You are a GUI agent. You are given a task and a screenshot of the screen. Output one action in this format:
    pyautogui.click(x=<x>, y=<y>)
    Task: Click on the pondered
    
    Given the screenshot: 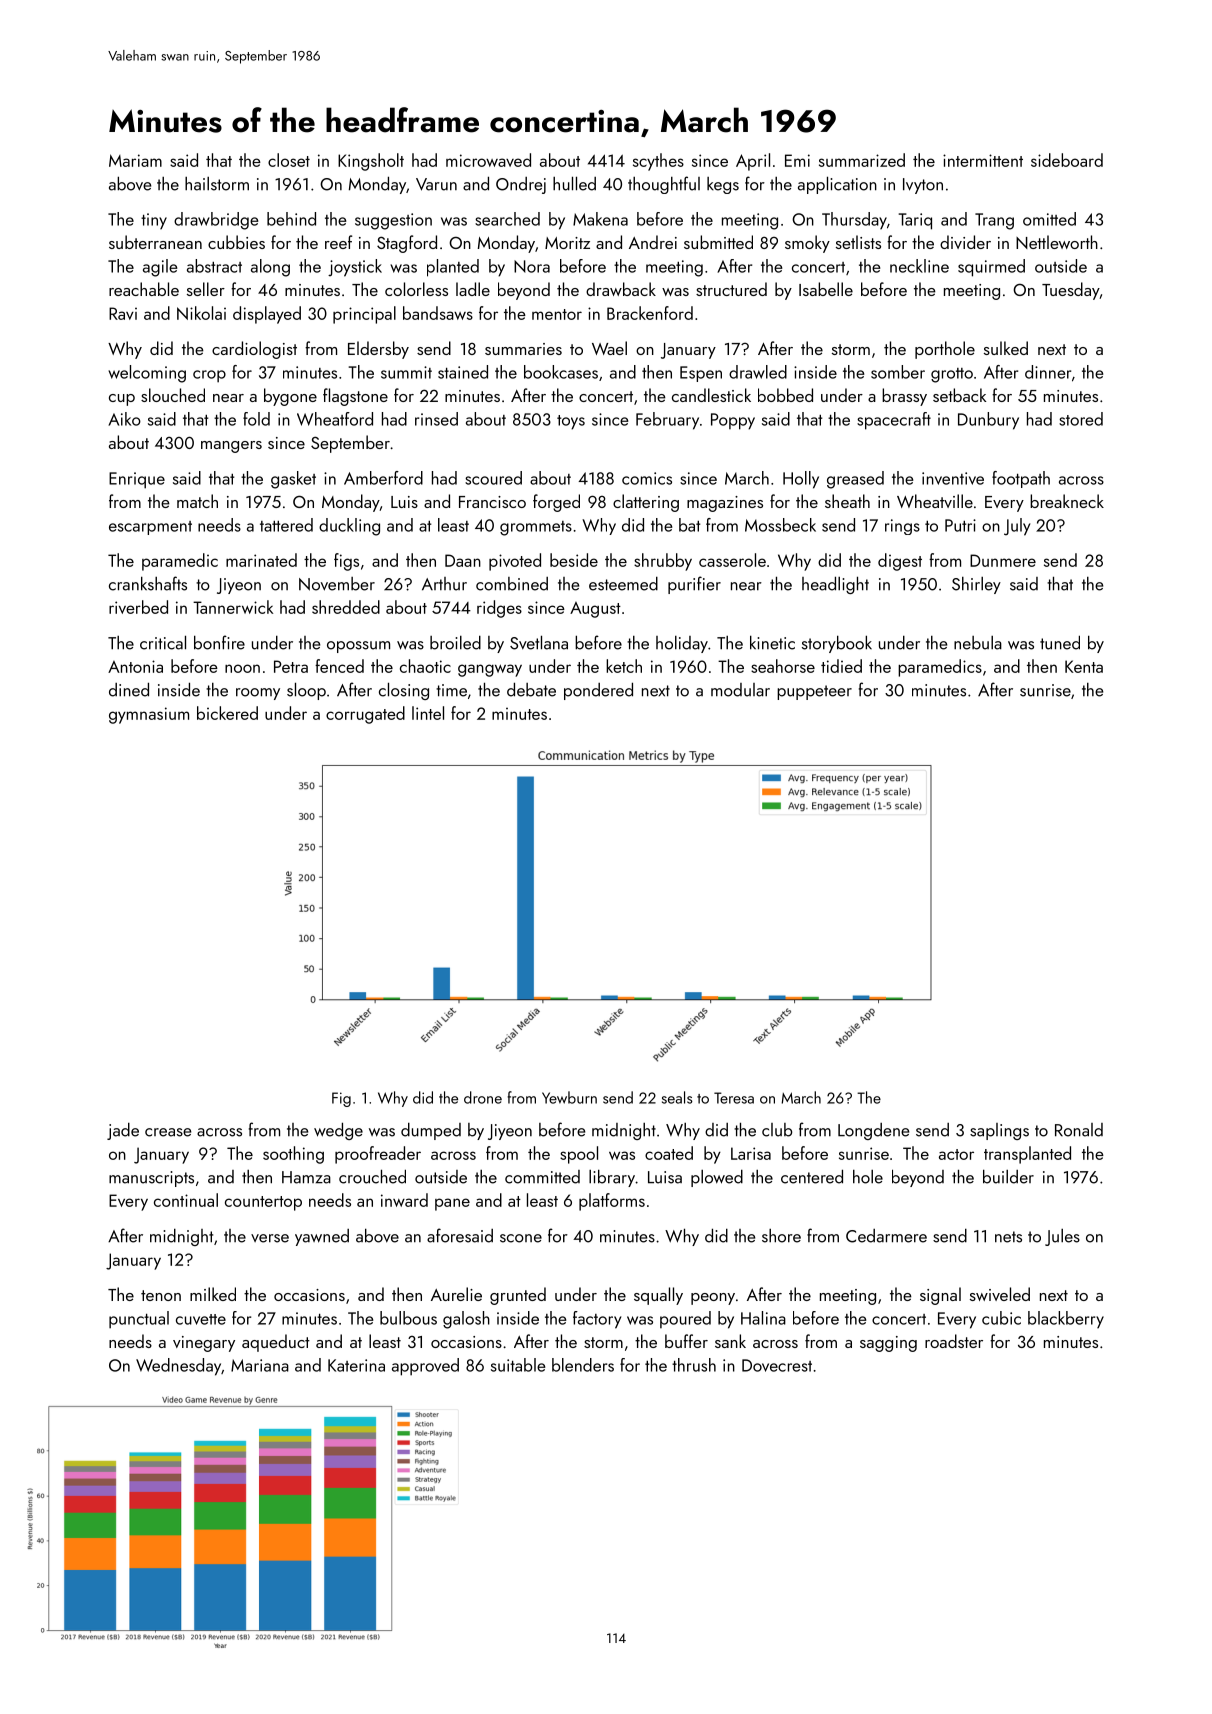 What is the action you would take?
    pyautogui.click(x=598, y=691)
